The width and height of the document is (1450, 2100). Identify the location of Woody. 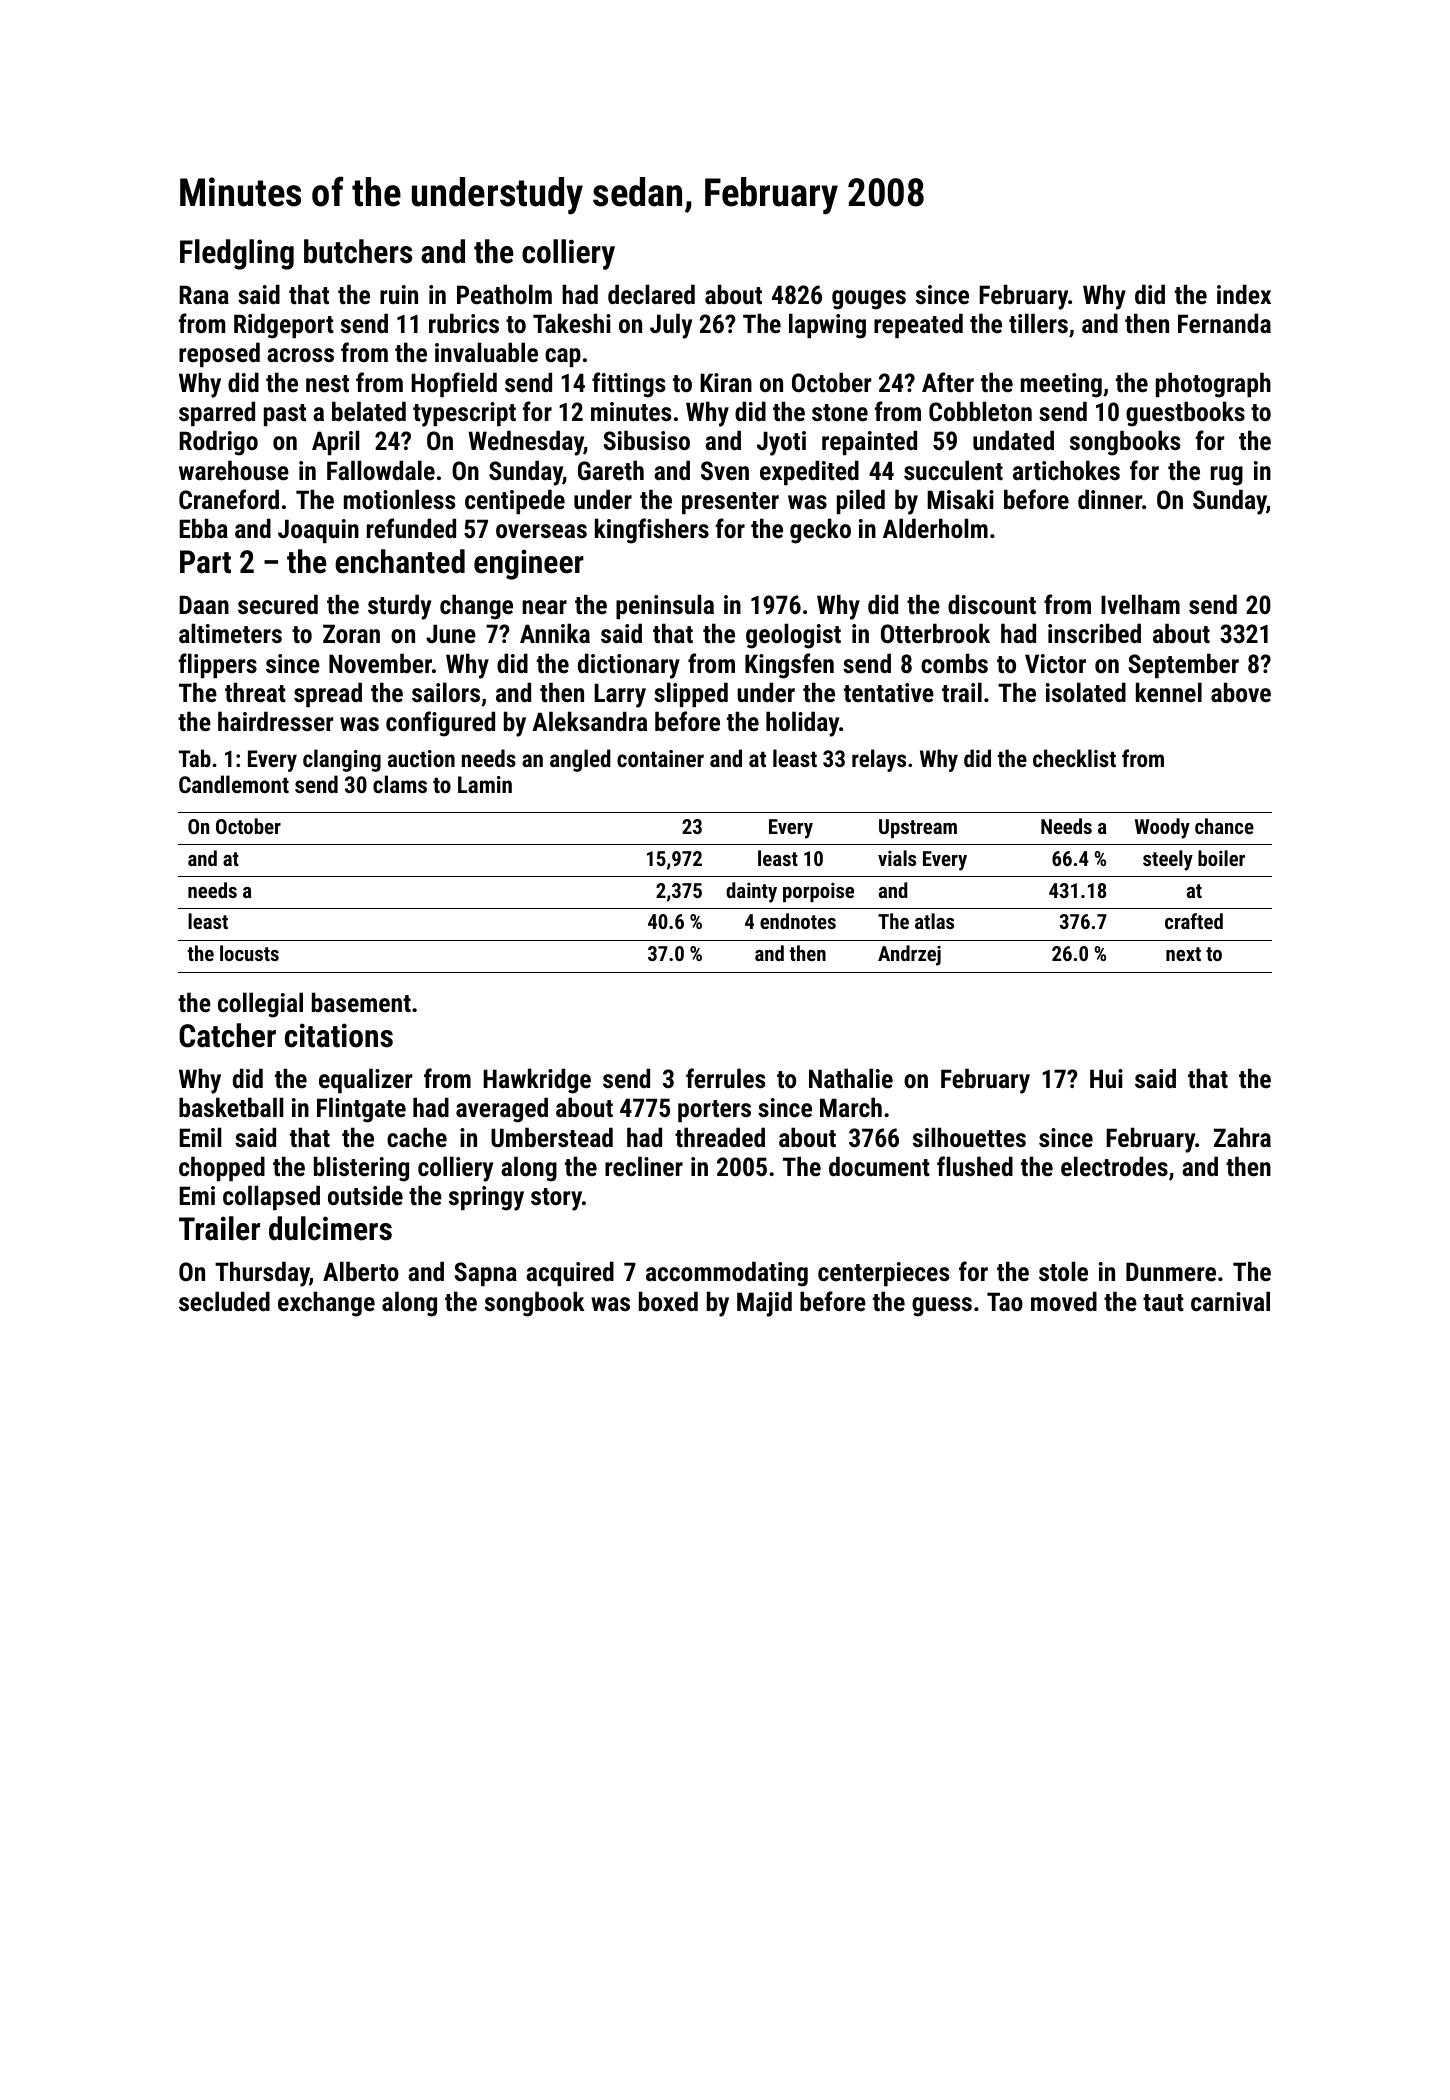
(1162, 828).
